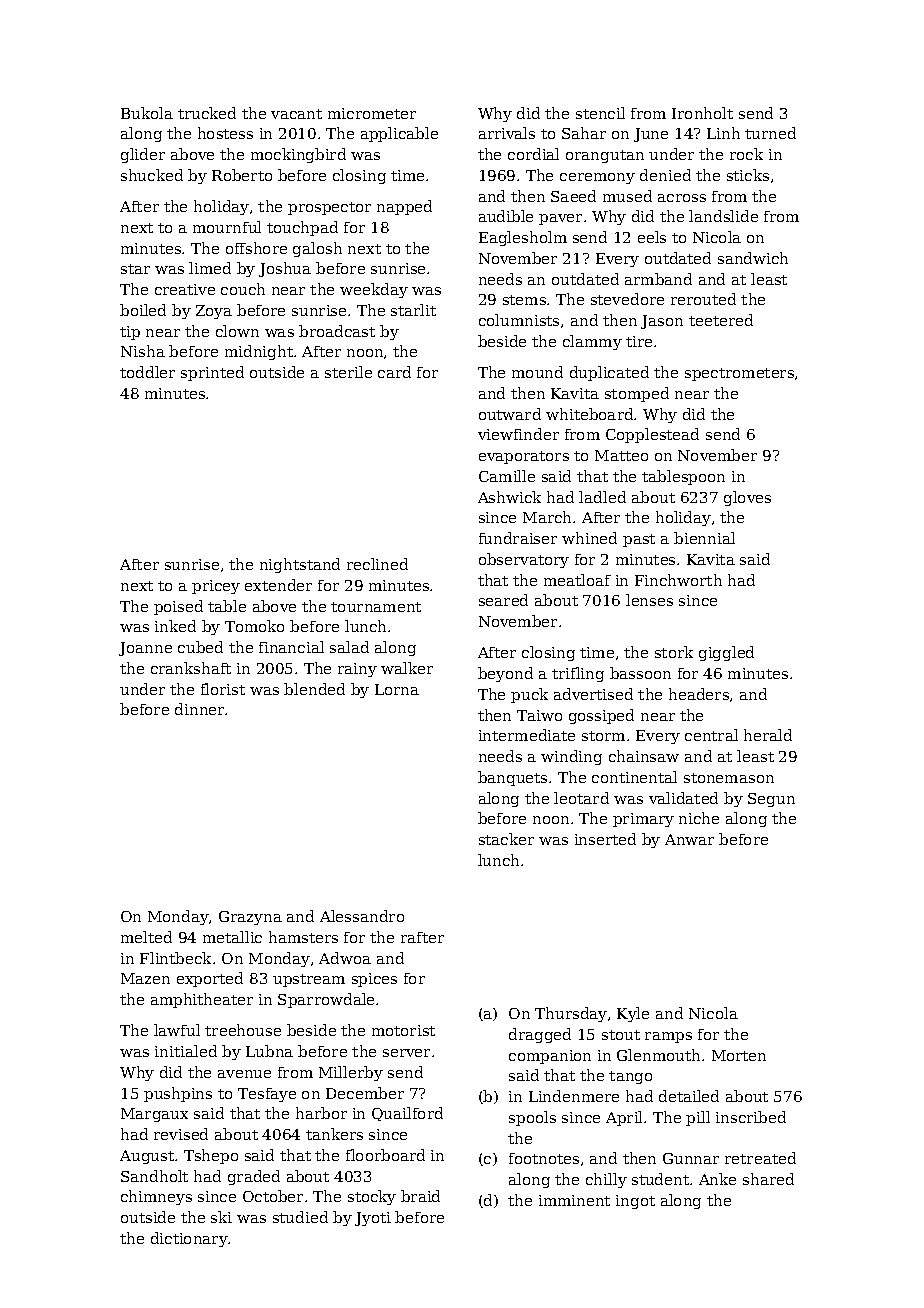  What do you see at coordinates (376, 607) in the page?
I see `tournament` at bounding box center [376, 607].
